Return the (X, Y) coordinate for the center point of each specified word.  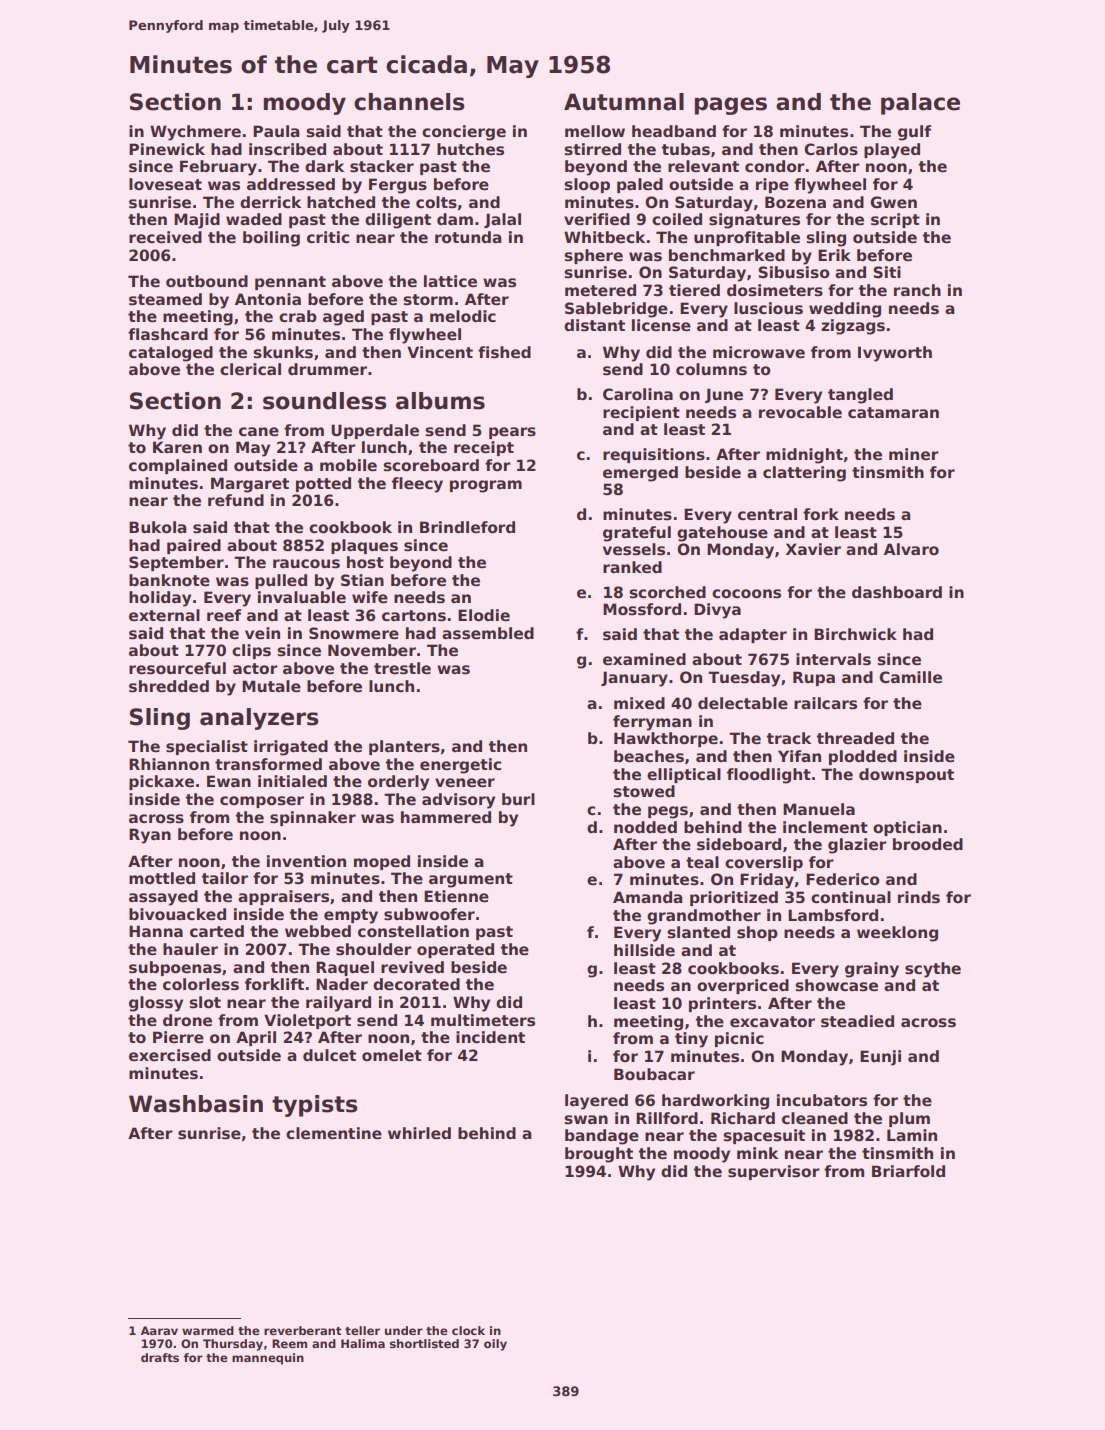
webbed (318, 931)
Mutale (271, 686)
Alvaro (911, 549)
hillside (644, 950)
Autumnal (624, 102)
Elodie (484, 615)
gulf (914, 133)
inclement (825, 827)
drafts (160, 1357)
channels (409, 102)
